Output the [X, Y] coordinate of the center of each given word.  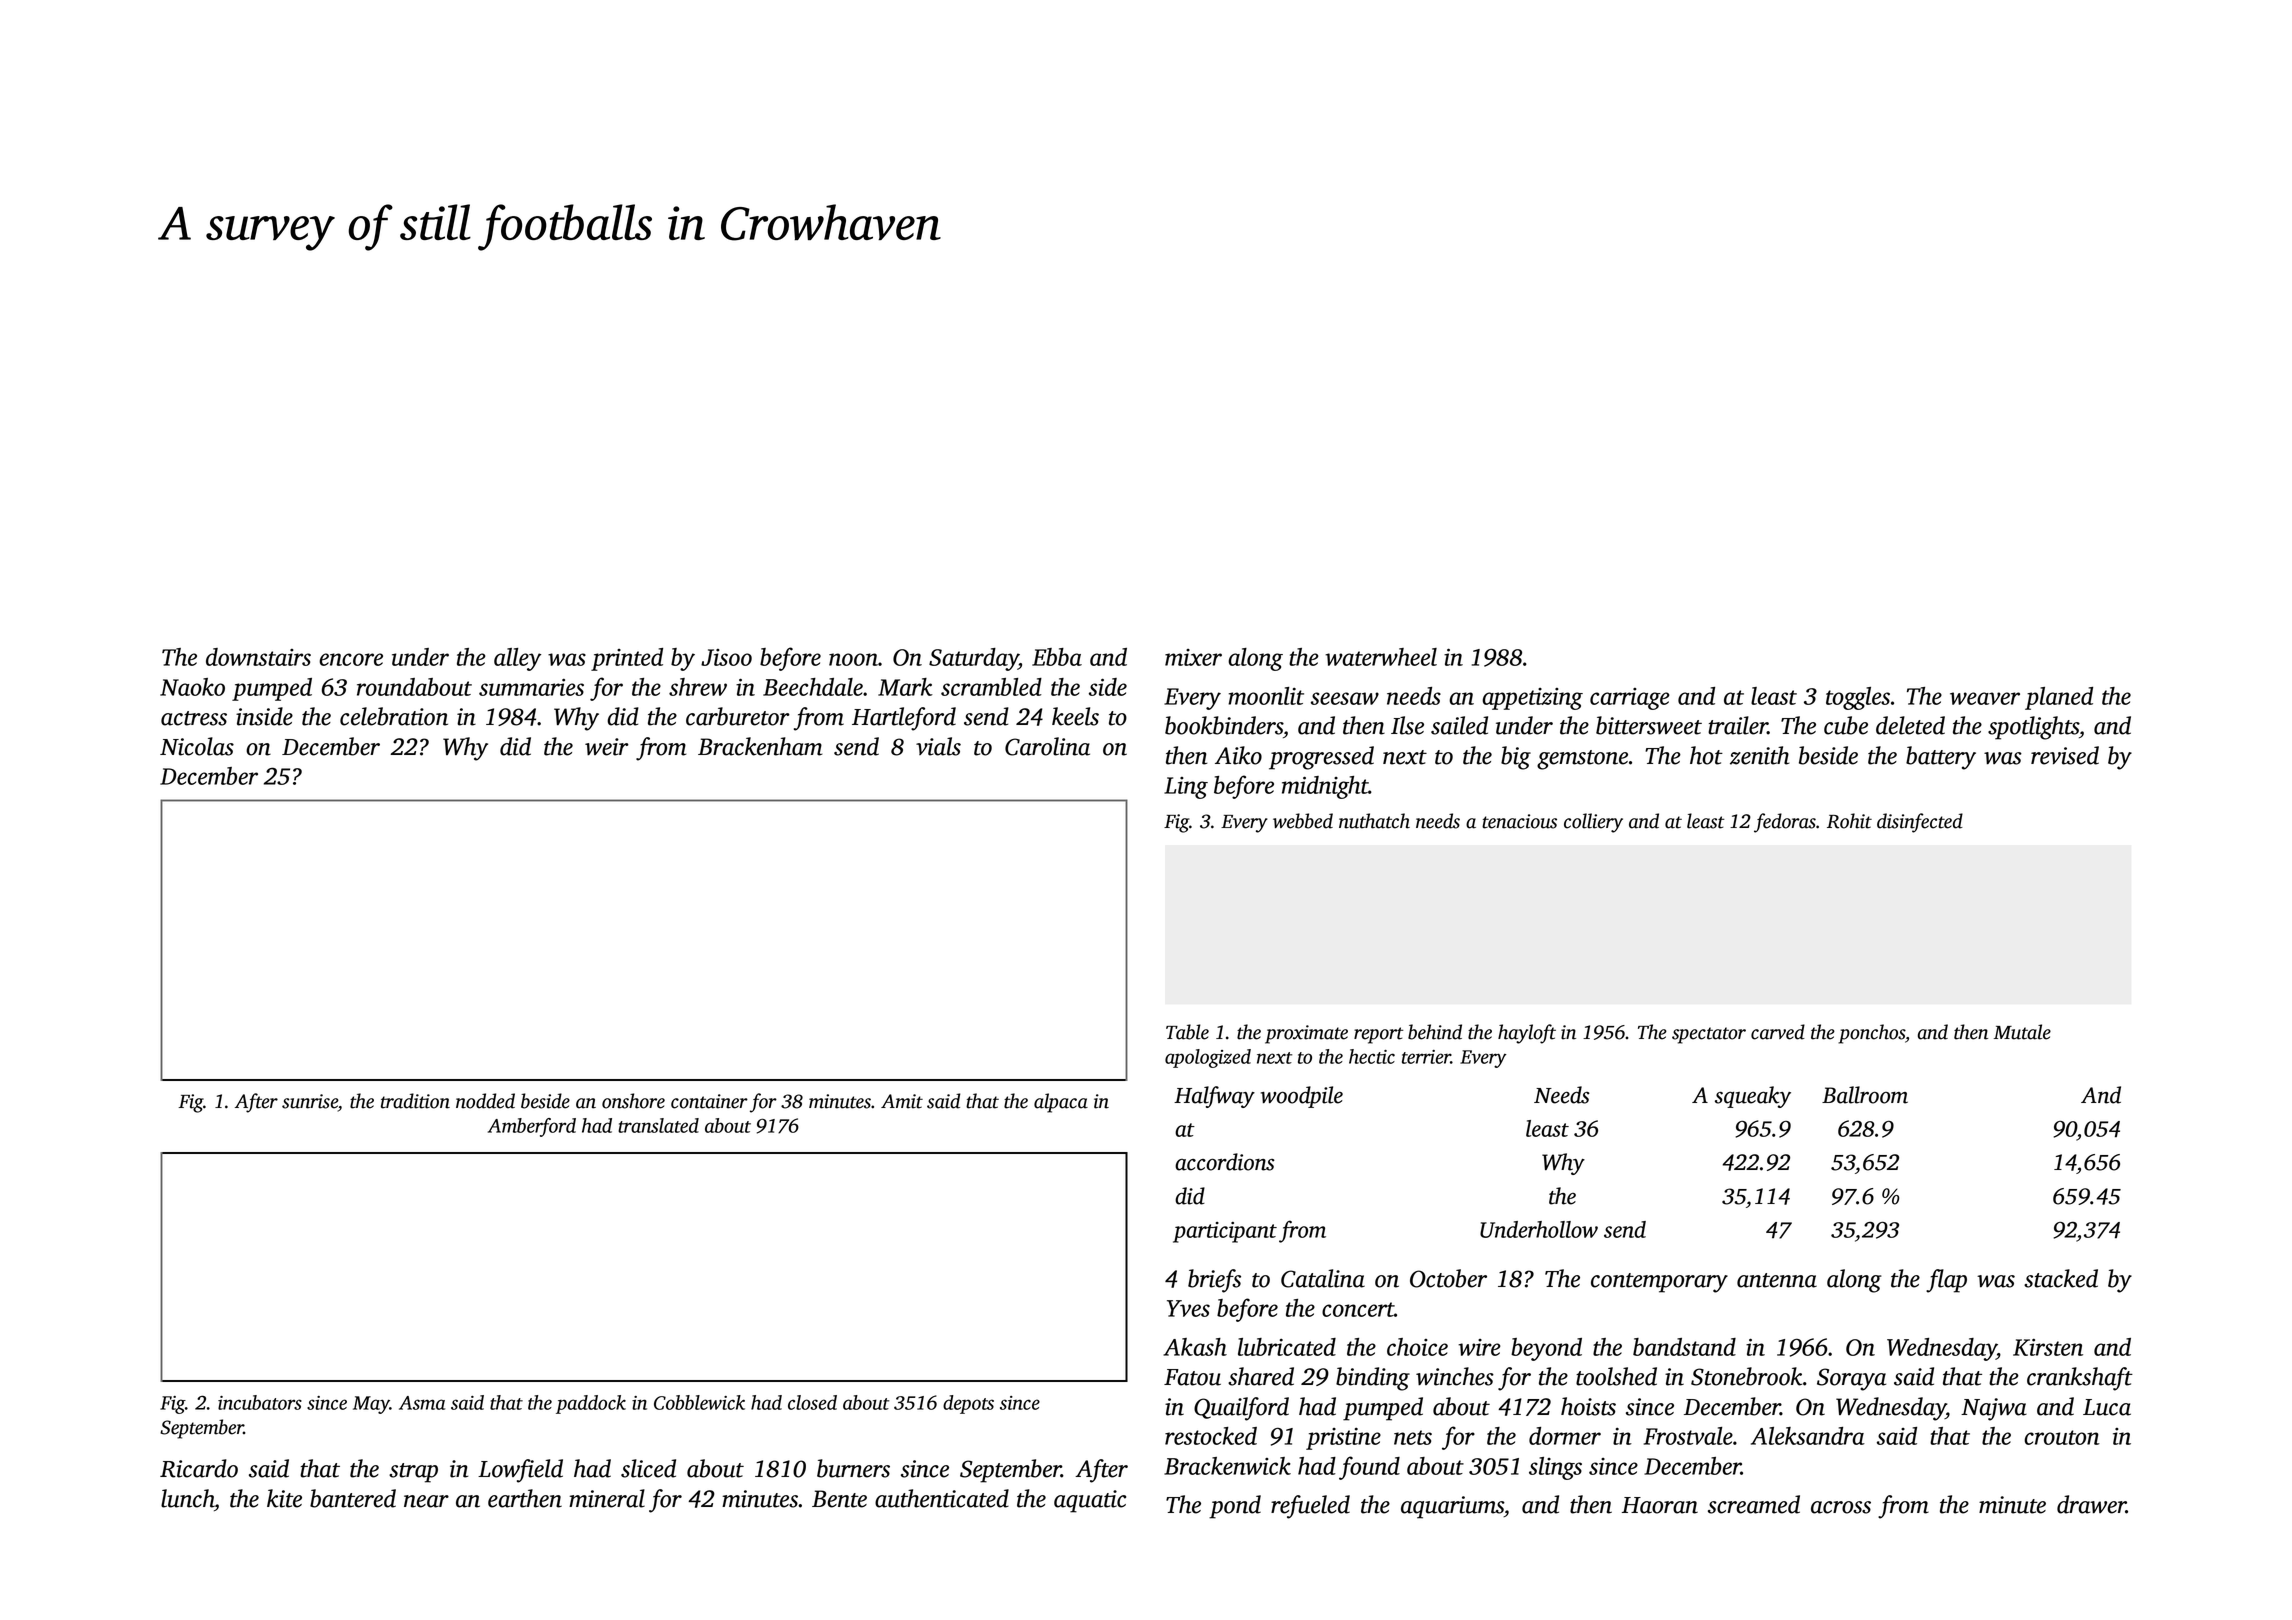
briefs [1214, 1281]
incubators [260, 1402]
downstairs [258, 657]
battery [1941, 758]
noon [853, 659]
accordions [1225, 1162]
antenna [1777, 1280]
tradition [415, 1101]
